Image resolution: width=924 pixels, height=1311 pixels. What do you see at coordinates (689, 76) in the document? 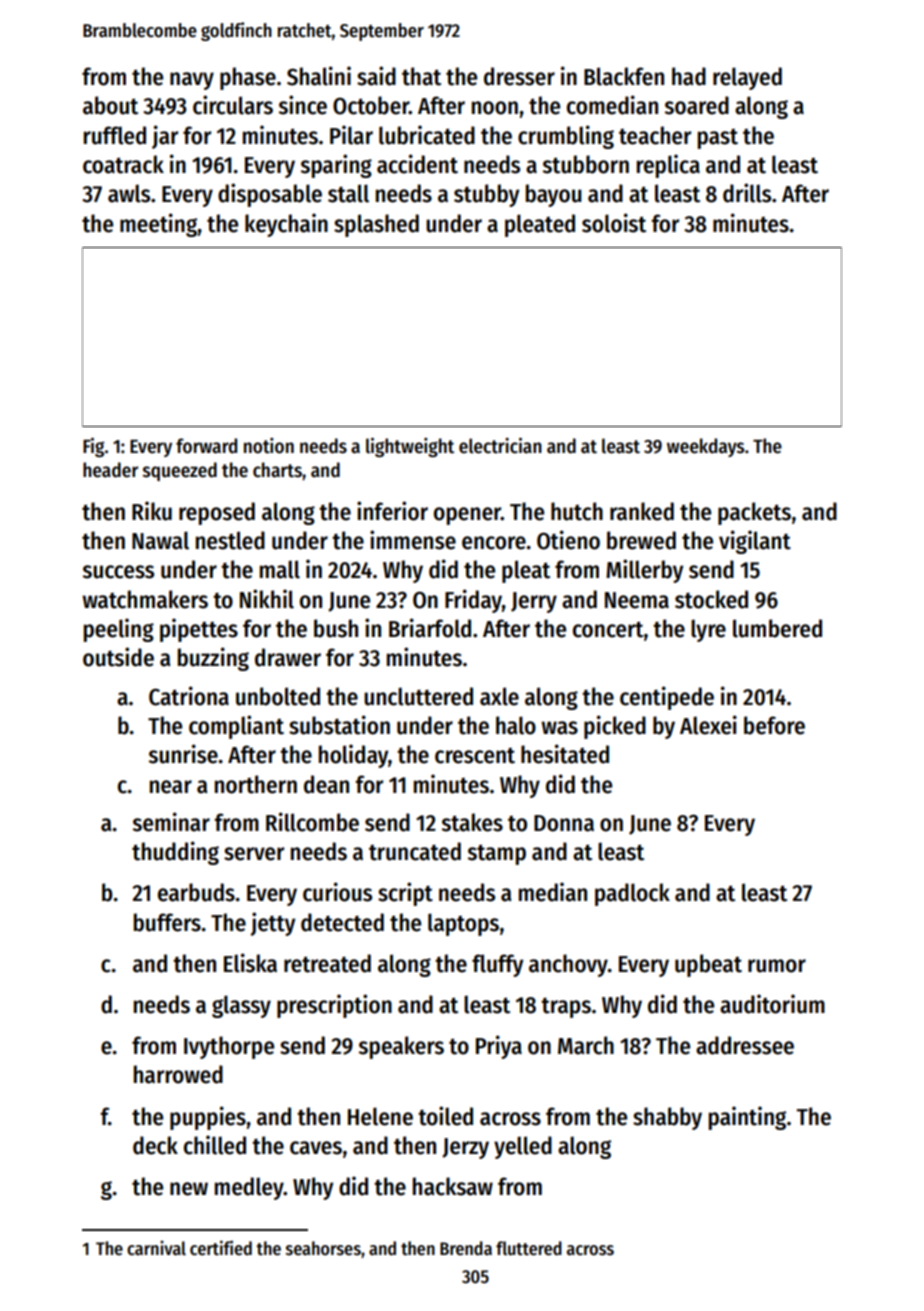
I see `had` at bounding box center [689, 76].
